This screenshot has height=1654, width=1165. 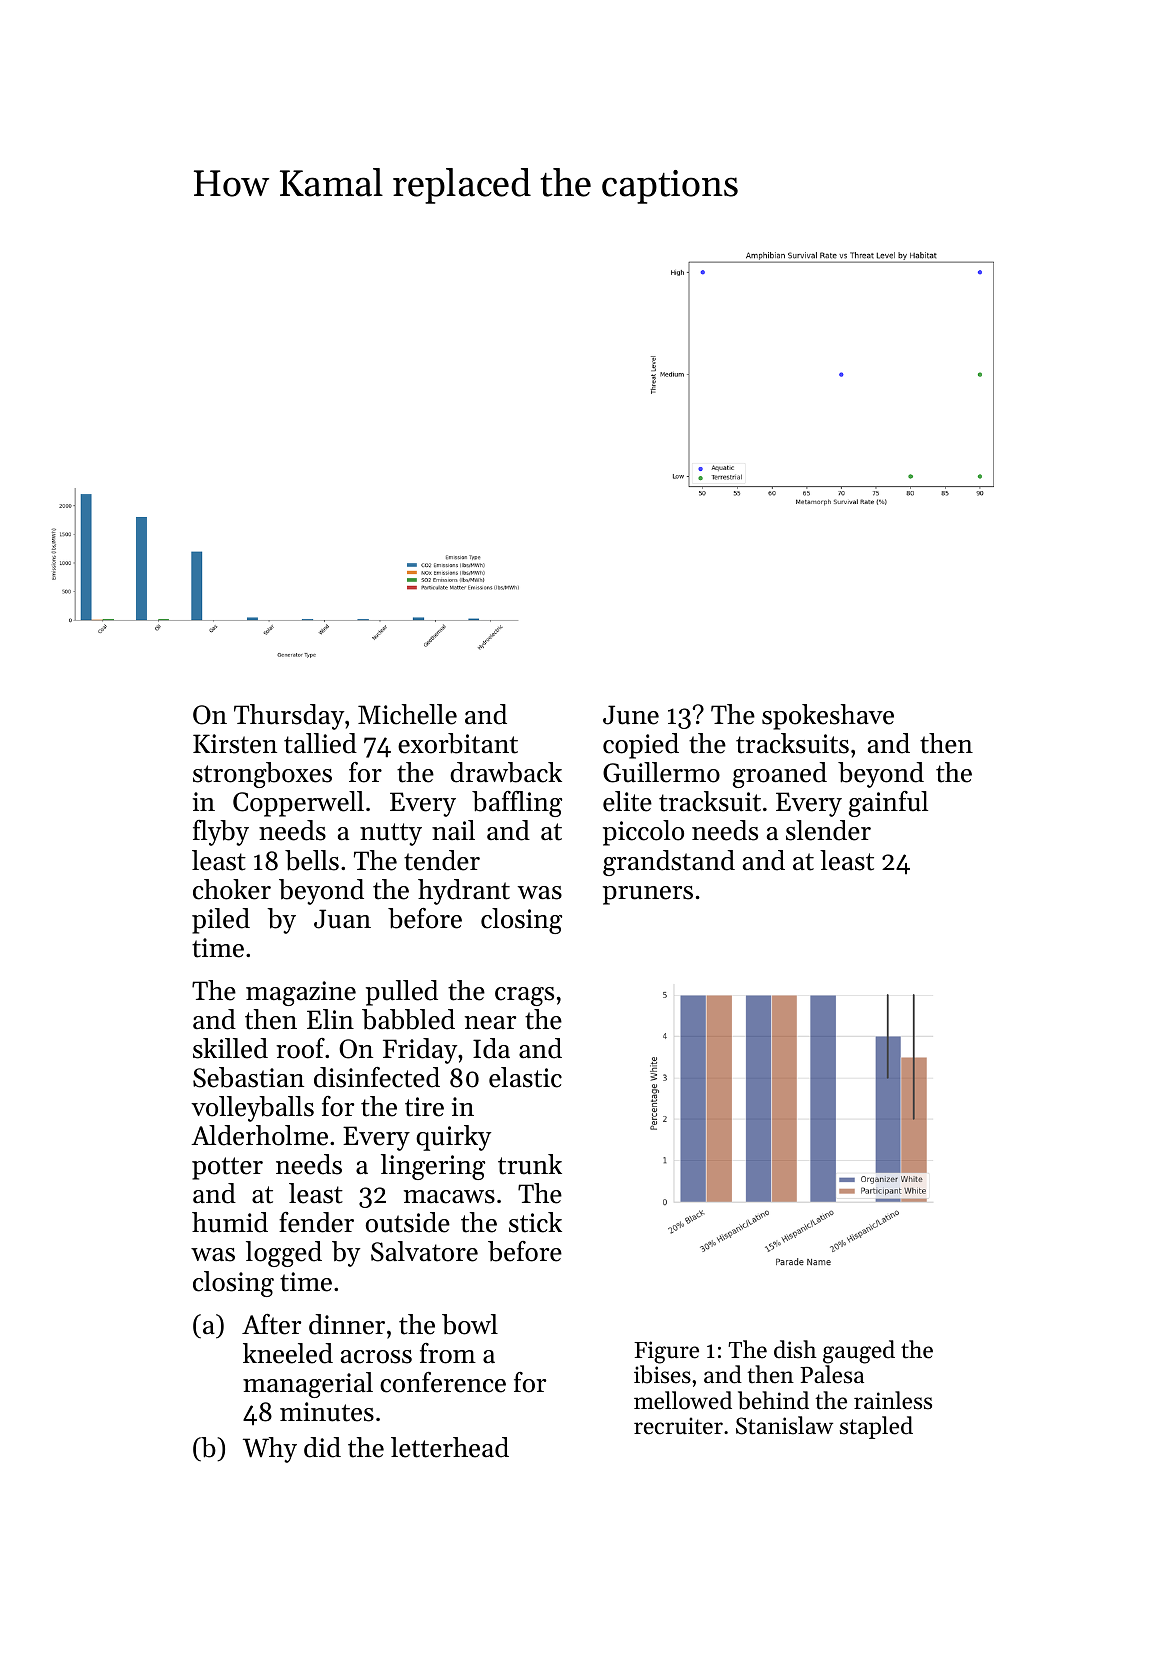 What do you see at coordinates (230, 1048) in the screenshot?
I see `skilled` at bounding box center [230, 1048].
